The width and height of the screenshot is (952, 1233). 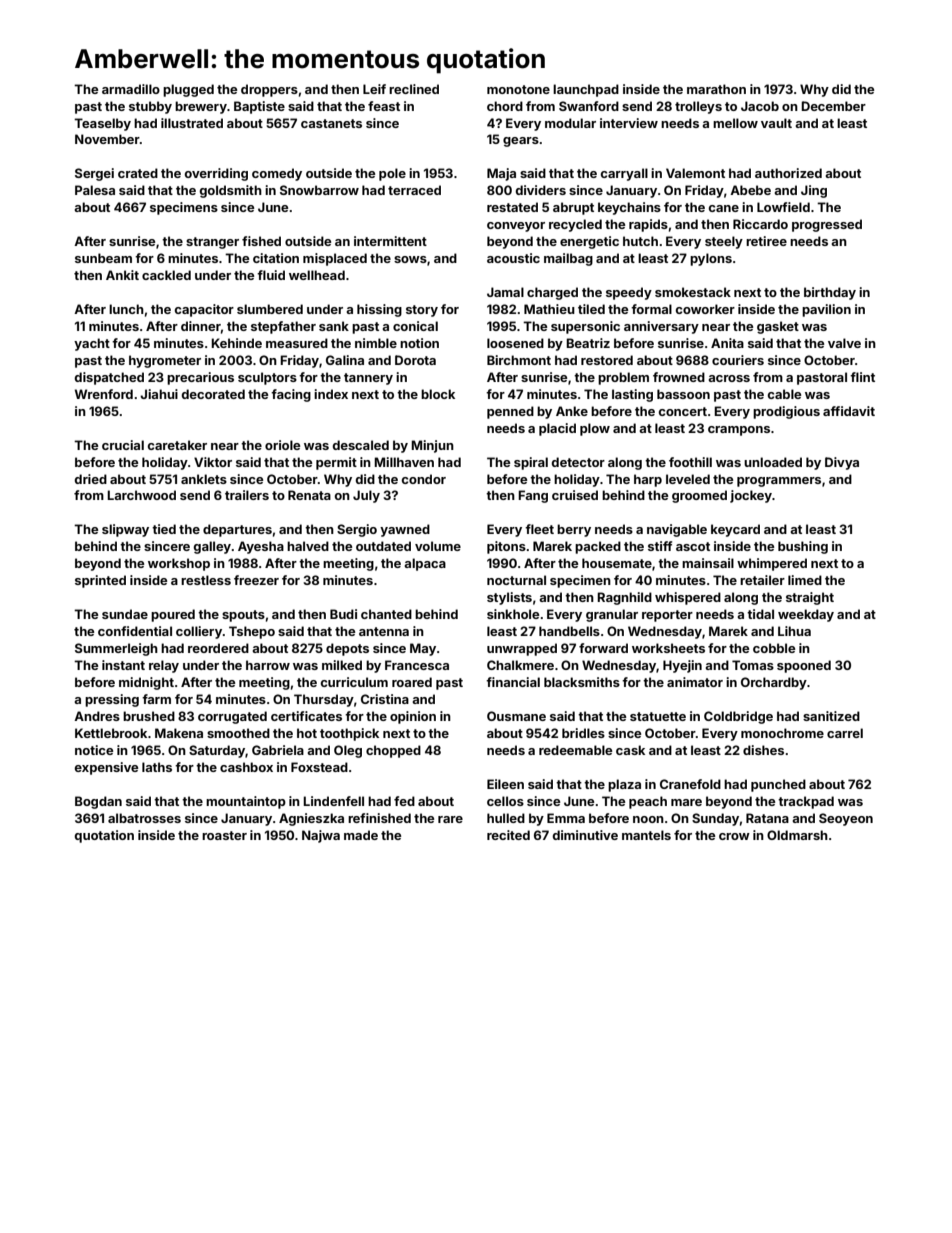 I want to click on tidal, so click(x=760, y=614).
